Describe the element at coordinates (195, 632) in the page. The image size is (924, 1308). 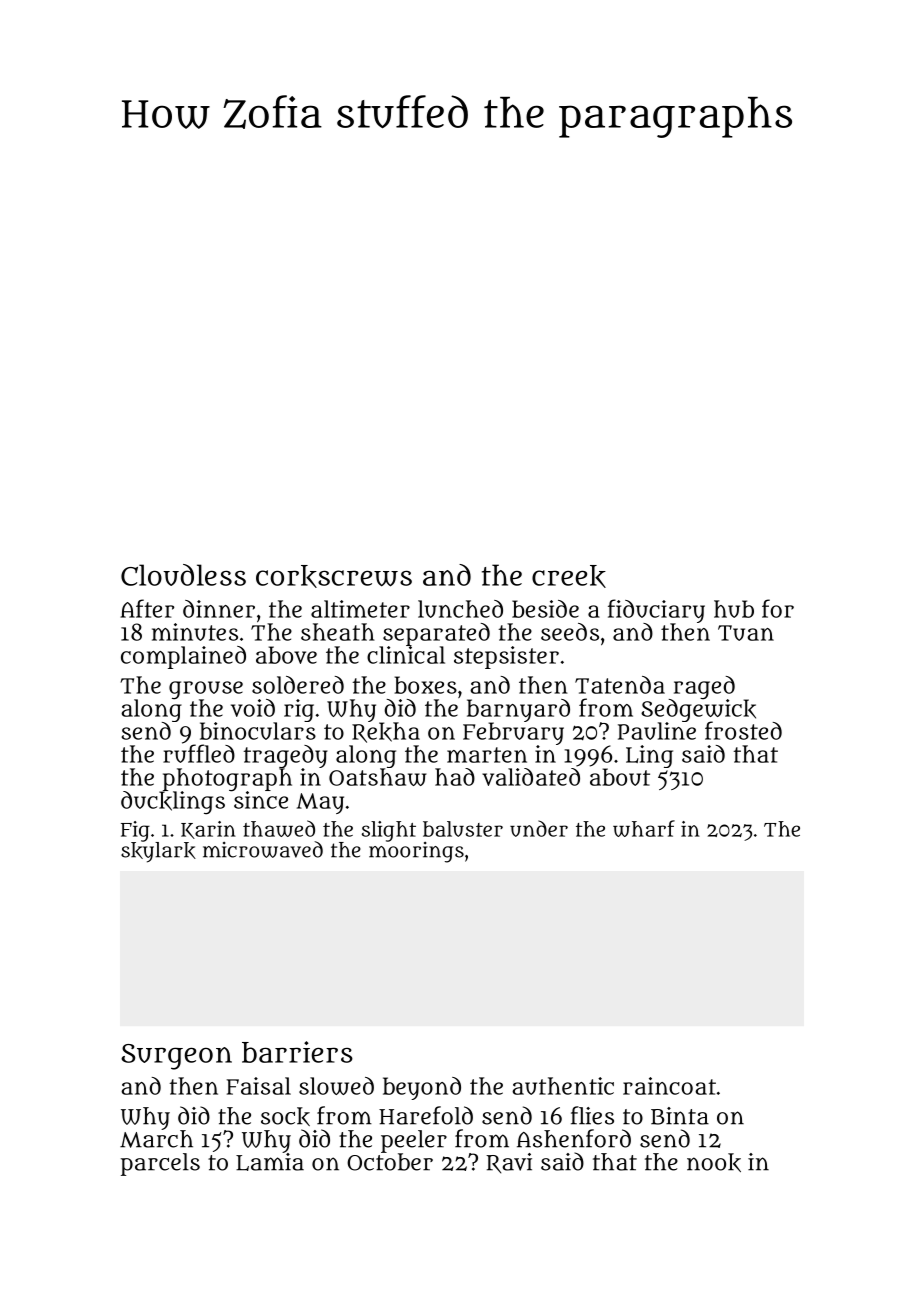
I see `minutes` at that location.
